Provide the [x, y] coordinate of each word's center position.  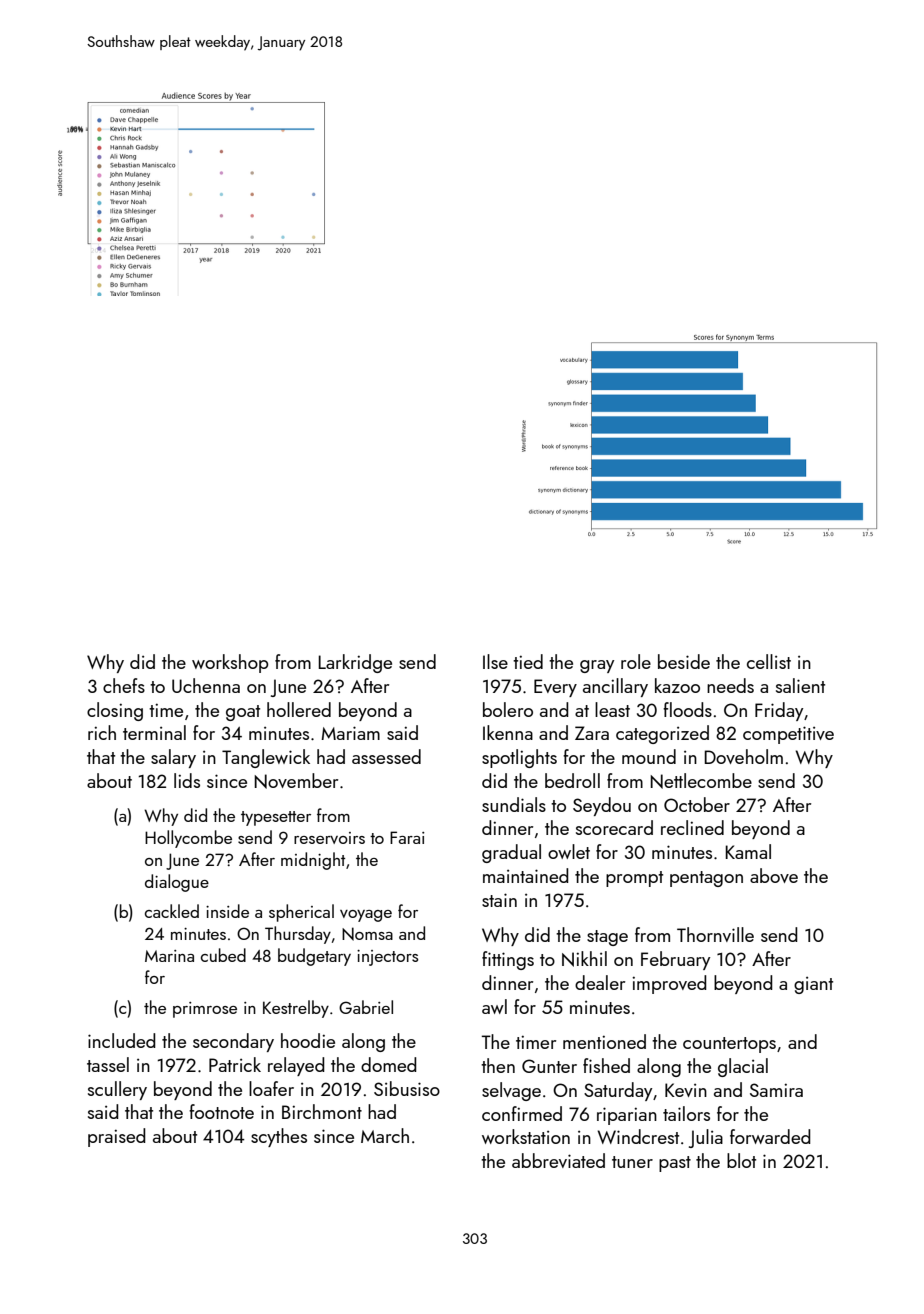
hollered [299, 709]
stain [499, 900]
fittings [508, 960]
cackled [172, 911]
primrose [205, 1010]
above [774, 875]
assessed [386, 756]
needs [730, 685]
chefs [124, 685]
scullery [117, 1090]
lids [187, 780]
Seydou [602, 806]
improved [669, 984]
